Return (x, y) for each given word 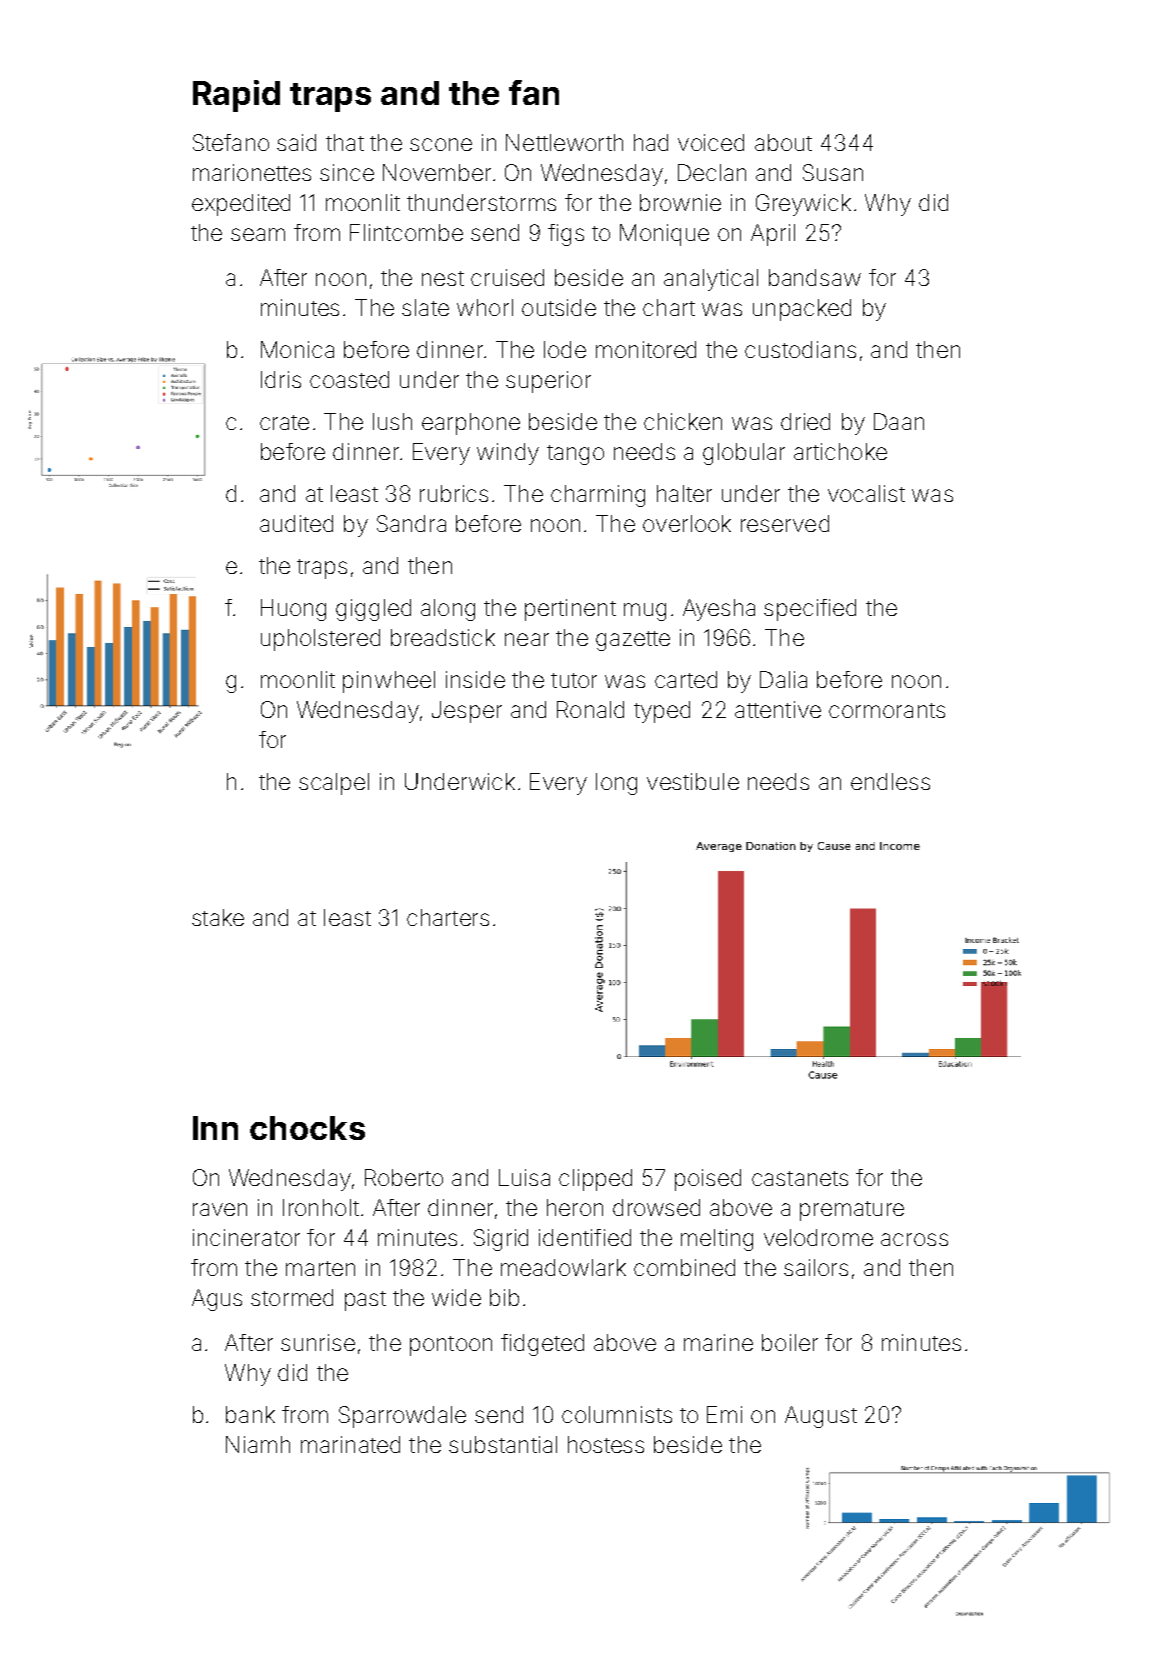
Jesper (467, 712)
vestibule (693, 781)
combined (684, 1267)
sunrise (318, 1342)
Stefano (231, 142)
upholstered (320, 640)
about (783, 142)
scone (441, 144)
